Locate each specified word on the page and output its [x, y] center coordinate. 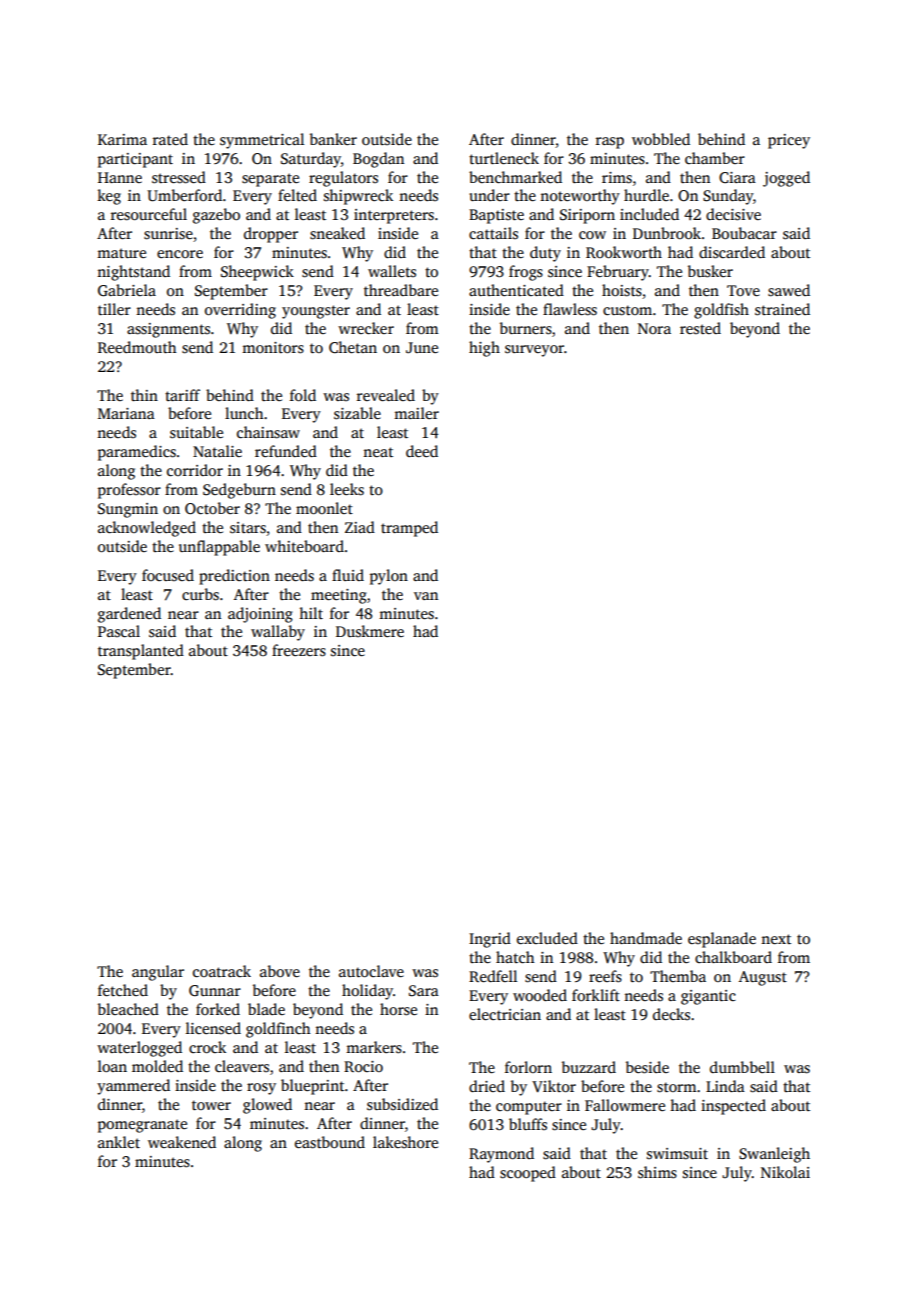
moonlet [324, 508]
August [763, 978]
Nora [654, 328]
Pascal [119, 631]
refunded [286, 451]
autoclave [371, 971]
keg [109, 197]
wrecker [366, 328]
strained [782, 309]
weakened [182, 1142]
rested [700, 328]
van [426, 596]
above [280, 971]
